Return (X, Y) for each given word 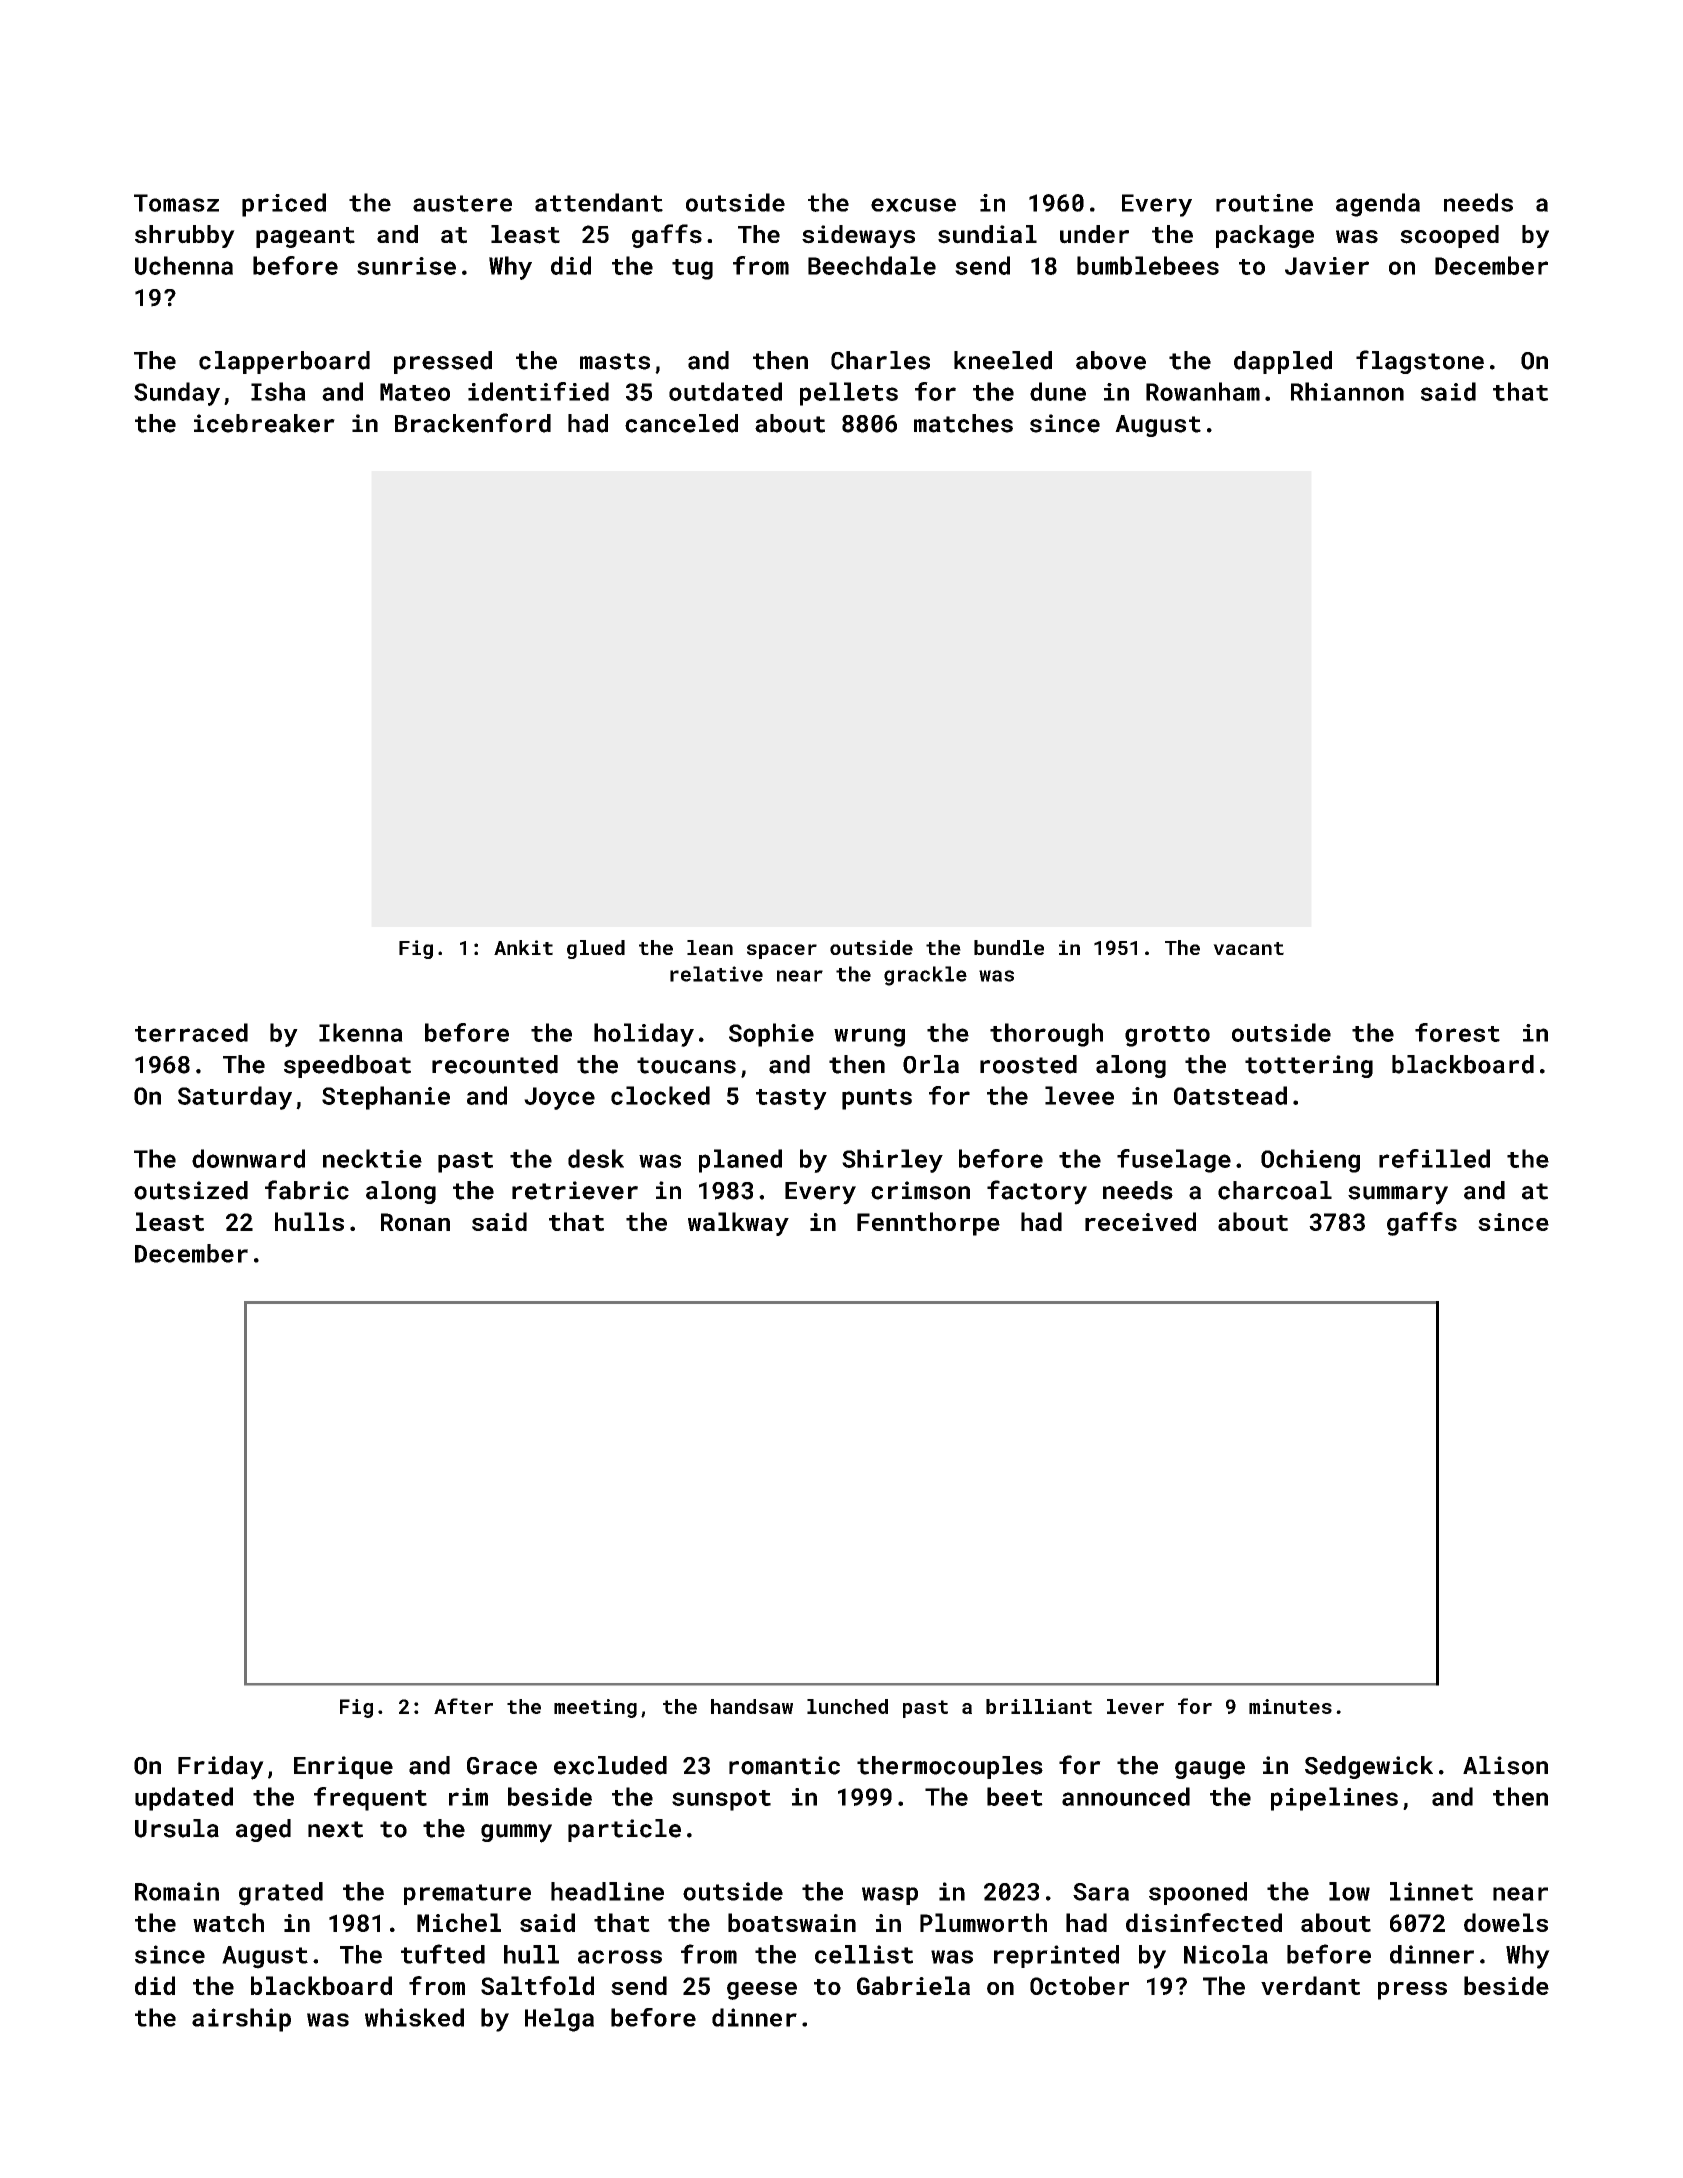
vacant (1248, 948)
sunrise (406, 266)
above (1111, 360)
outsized (191, 1190)
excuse (913, 205)
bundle (1009, 947)
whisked (414, 2017)
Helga (559, 2020)
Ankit (523, 947)
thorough (1046, 1035)
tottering (1309, 1066)
